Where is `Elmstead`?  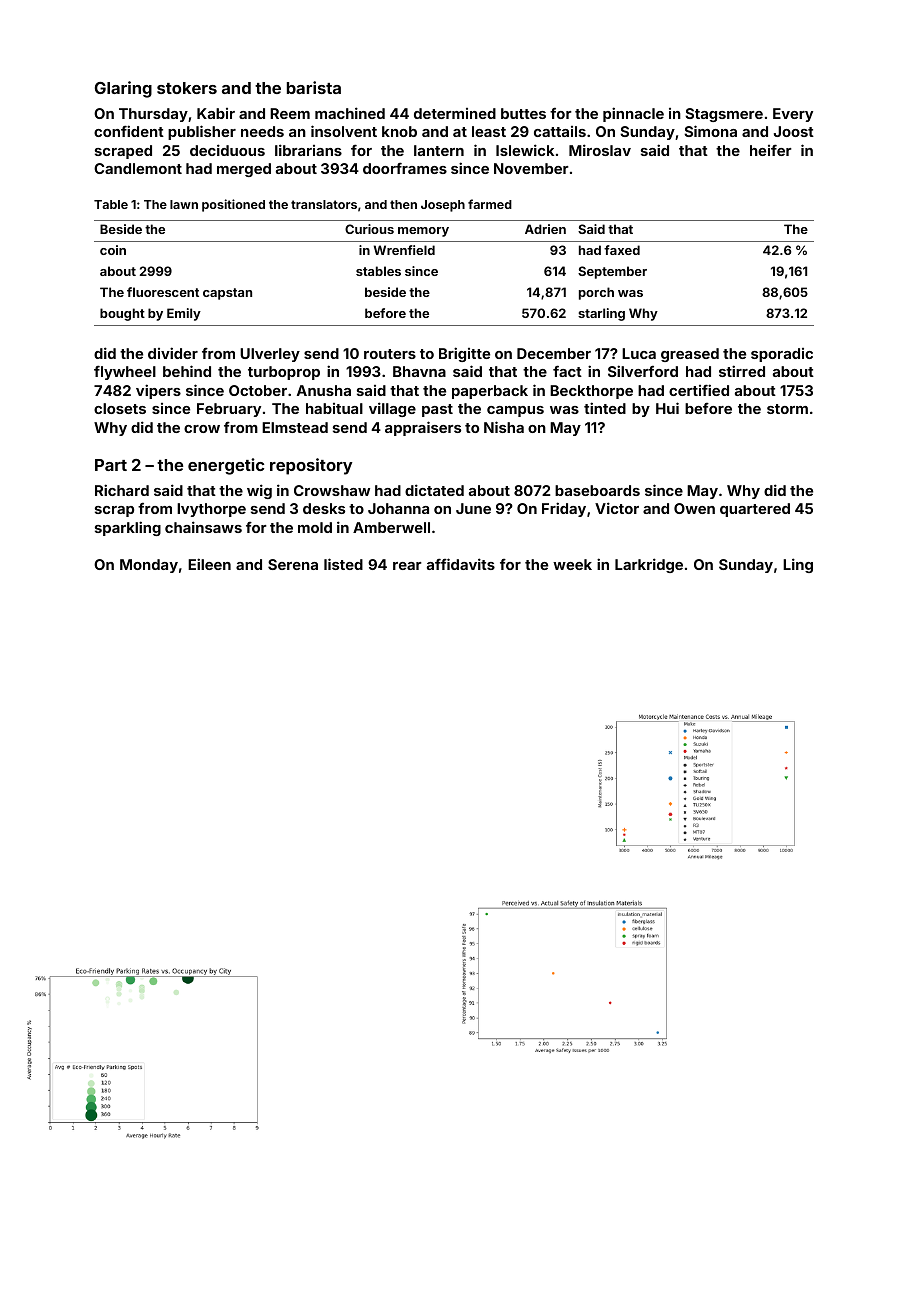 Elmstead is located at coordinates (295, 427).
